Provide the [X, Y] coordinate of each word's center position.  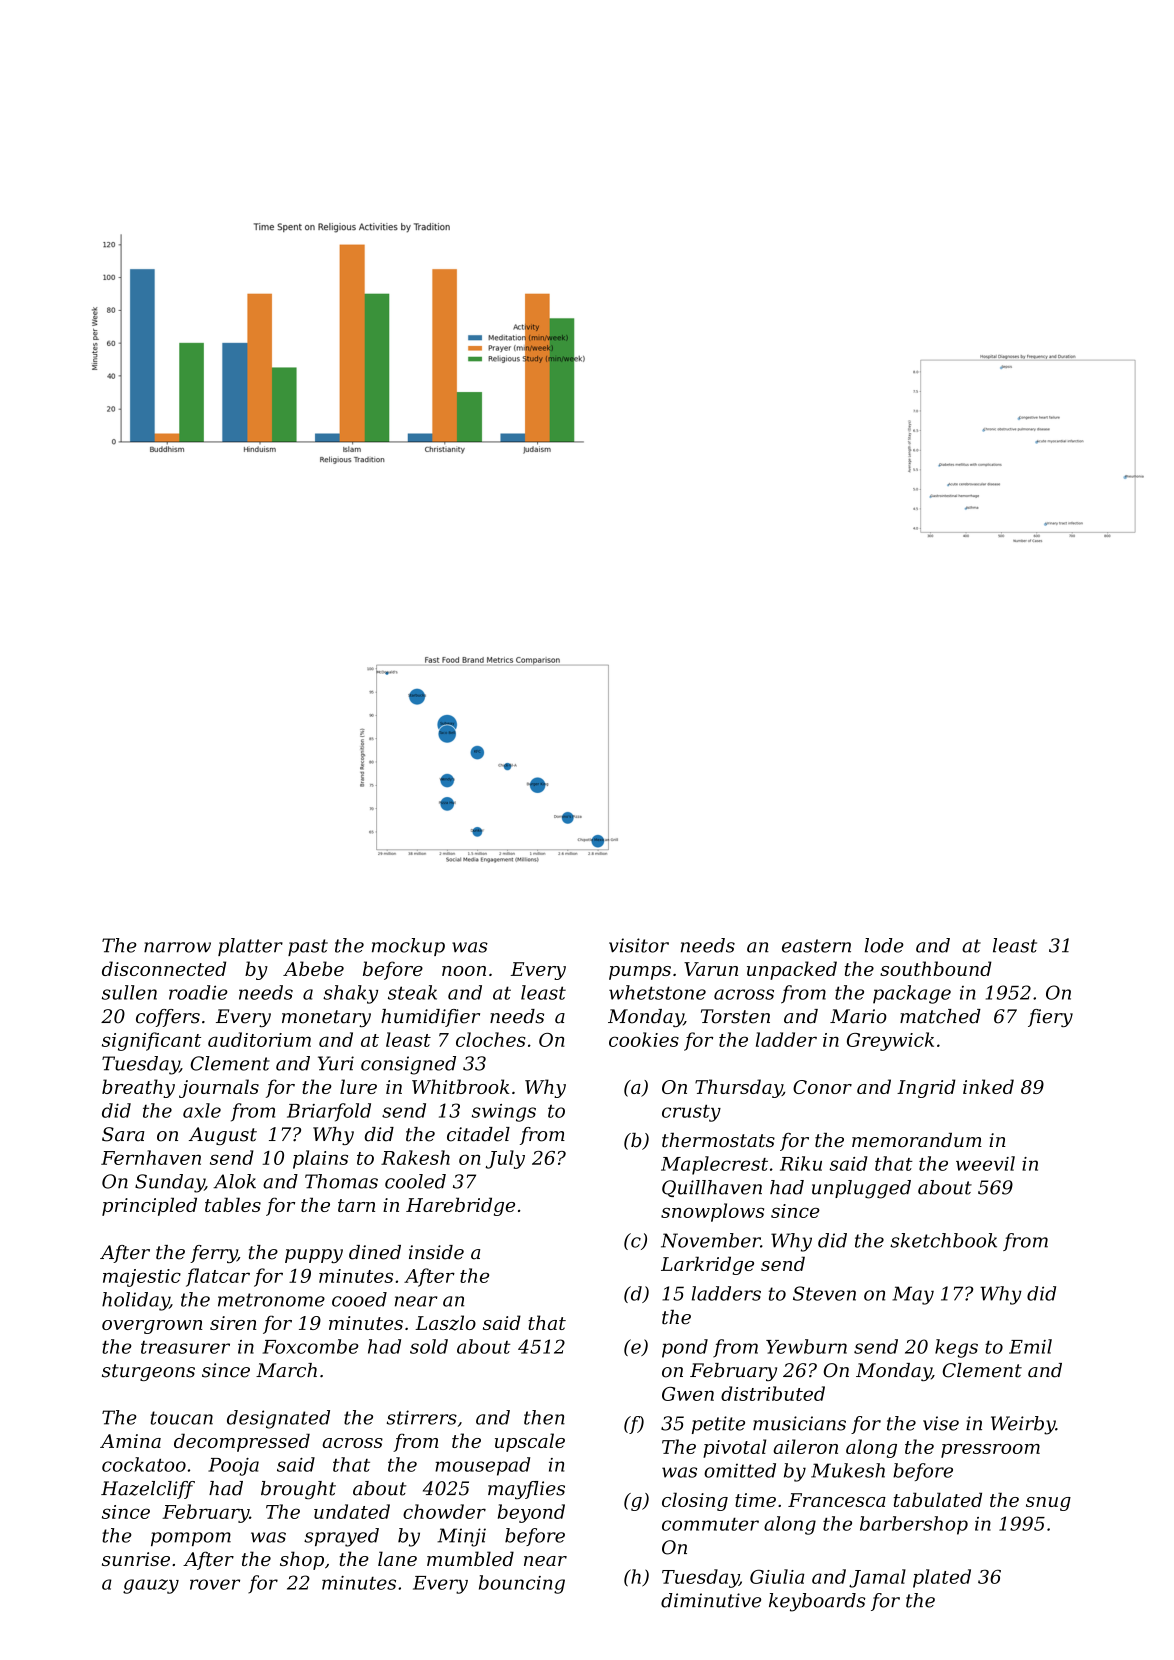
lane [397, 1558]
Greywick [890, 1041]
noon [464, 971]
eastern [816, 946]
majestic [142, 1278]
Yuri [336, 1063]
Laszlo [445, 1323]
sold [429, 1346]
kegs [956, 1348]
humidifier [430, 1018]
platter [250, 947]
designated [278, 1419]
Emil [1030, 1346]
